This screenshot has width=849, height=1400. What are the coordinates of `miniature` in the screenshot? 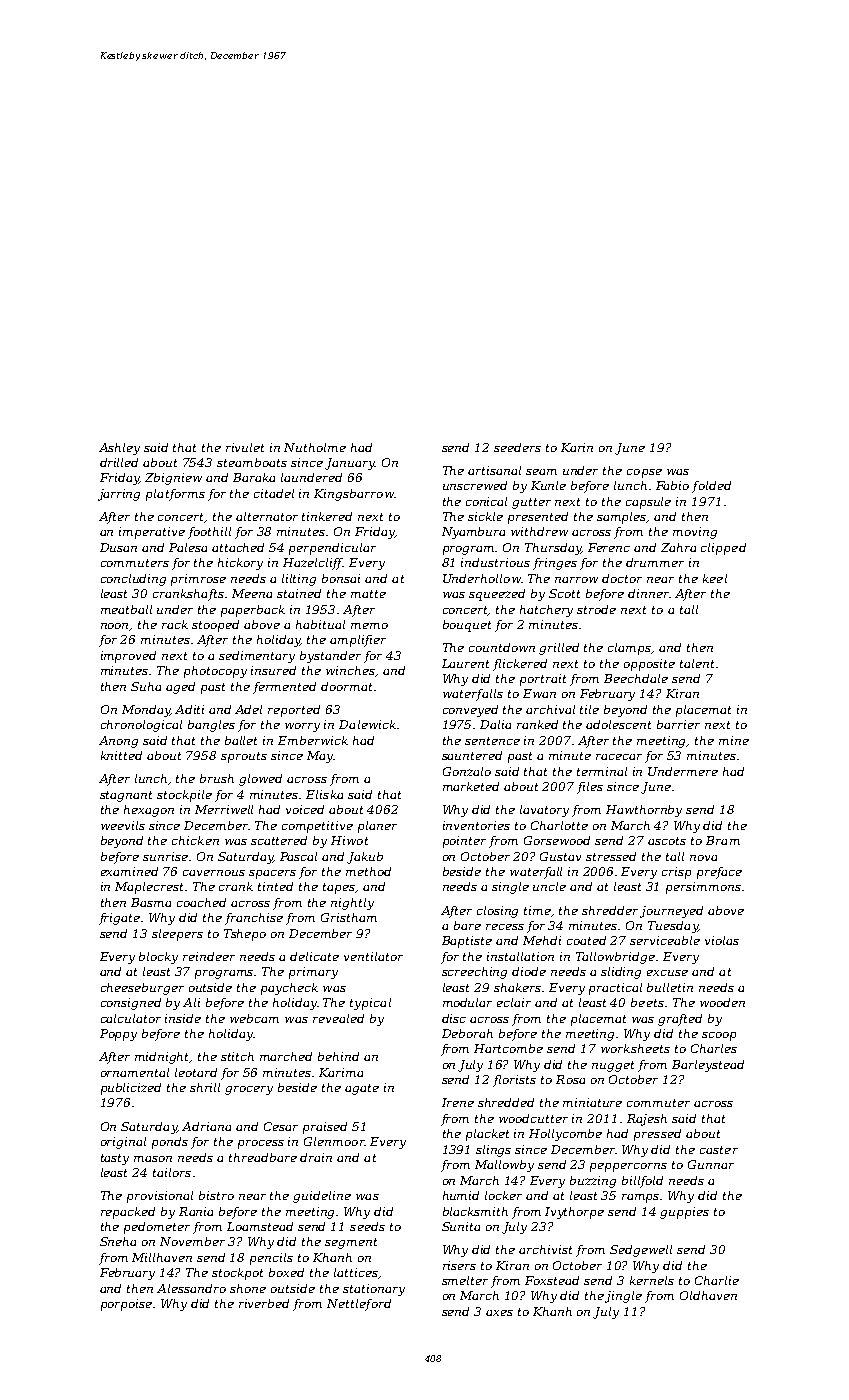 It's located at (592, 1102).
